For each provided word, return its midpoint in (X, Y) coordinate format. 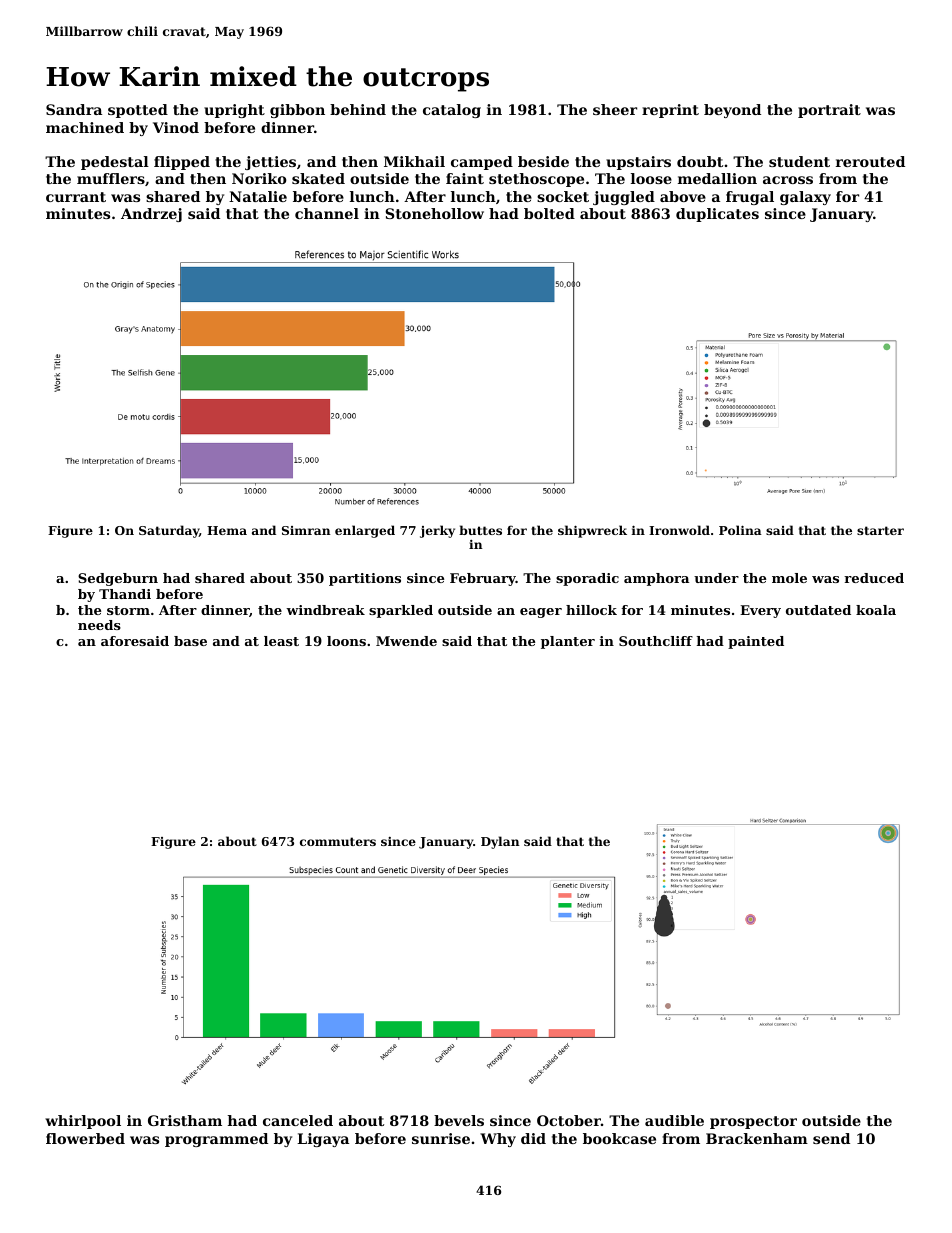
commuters (338, 841)
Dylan (500, 842)
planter (568, 642)
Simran (306, 530)
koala (876, 610)
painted (756, 642)
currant (76, 197)
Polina (740, 530)
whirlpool (83, 1122)
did (533, 1138)
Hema (227, 530)
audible (674, 1120)
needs (99, 625)
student (799, 161)
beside (543, 161)
